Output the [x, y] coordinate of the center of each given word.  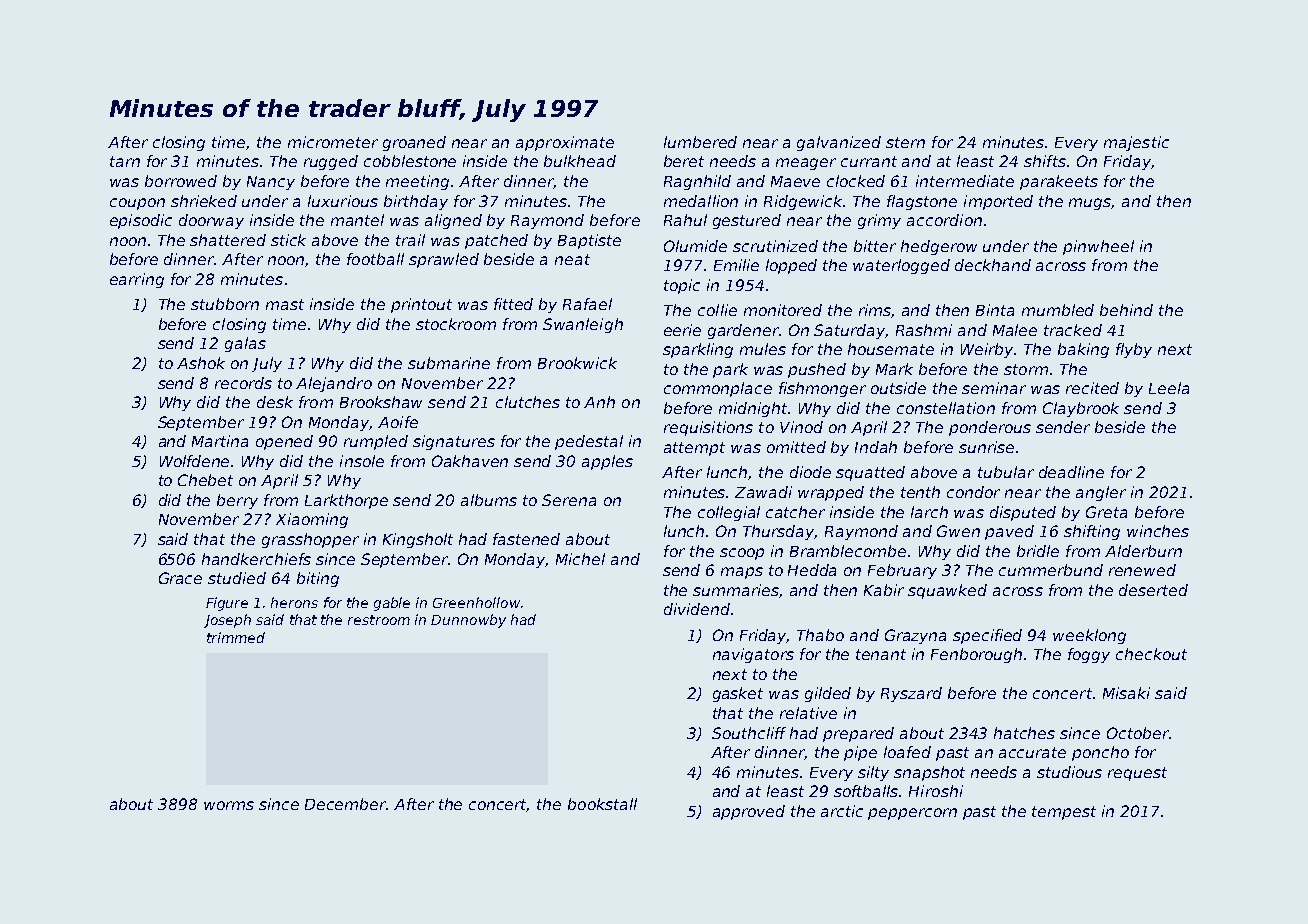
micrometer [333, 142]
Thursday [779, 532]
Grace [180, 578]
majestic [1136, 143]
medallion [701, 201]
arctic [842, 811]
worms [229, 805]
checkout [1151, 654]
